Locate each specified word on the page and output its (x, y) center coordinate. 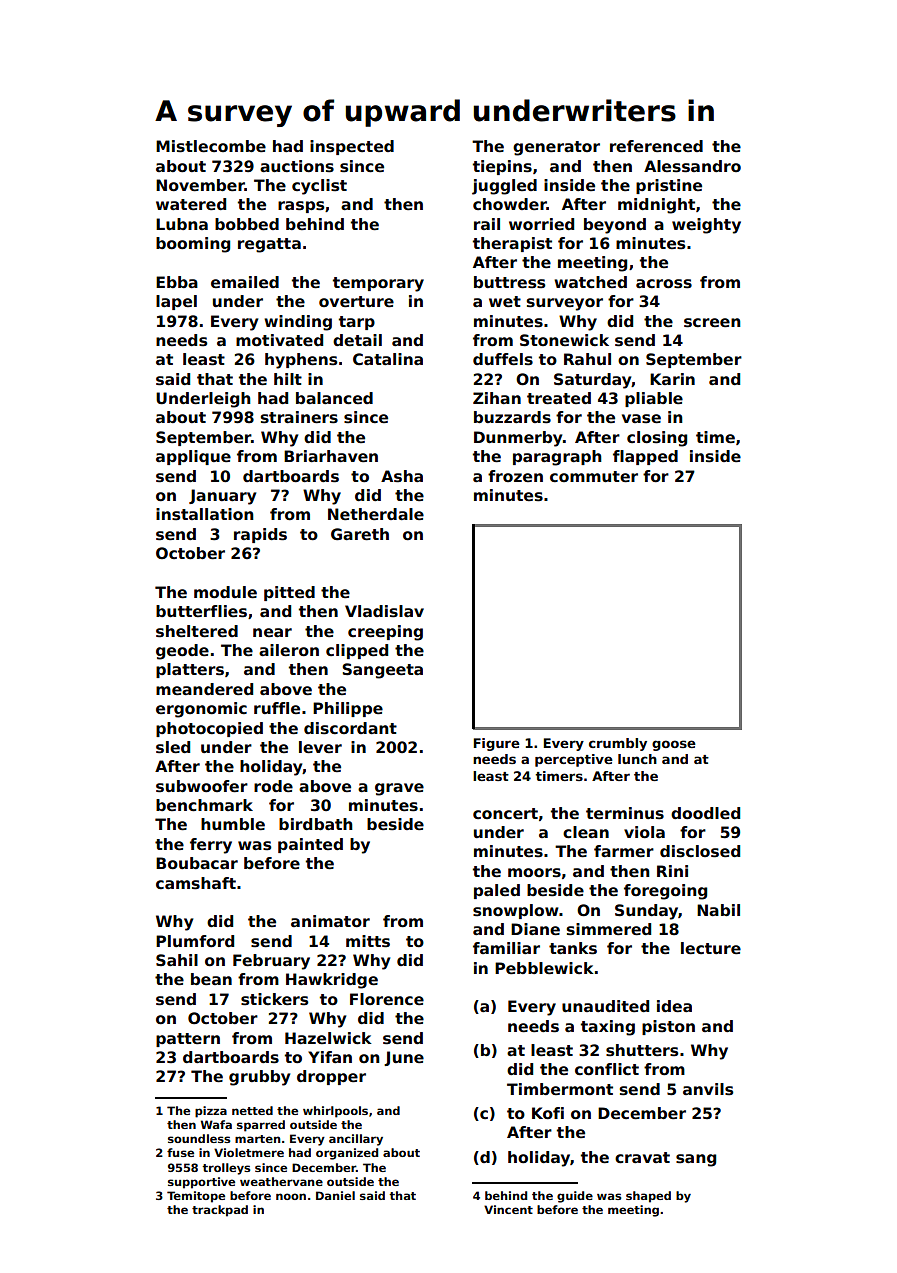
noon (291, 1196)
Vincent (508, 1209)
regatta (269, 245)
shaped (648, 1197)
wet (505, 302)
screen (712, 323)
